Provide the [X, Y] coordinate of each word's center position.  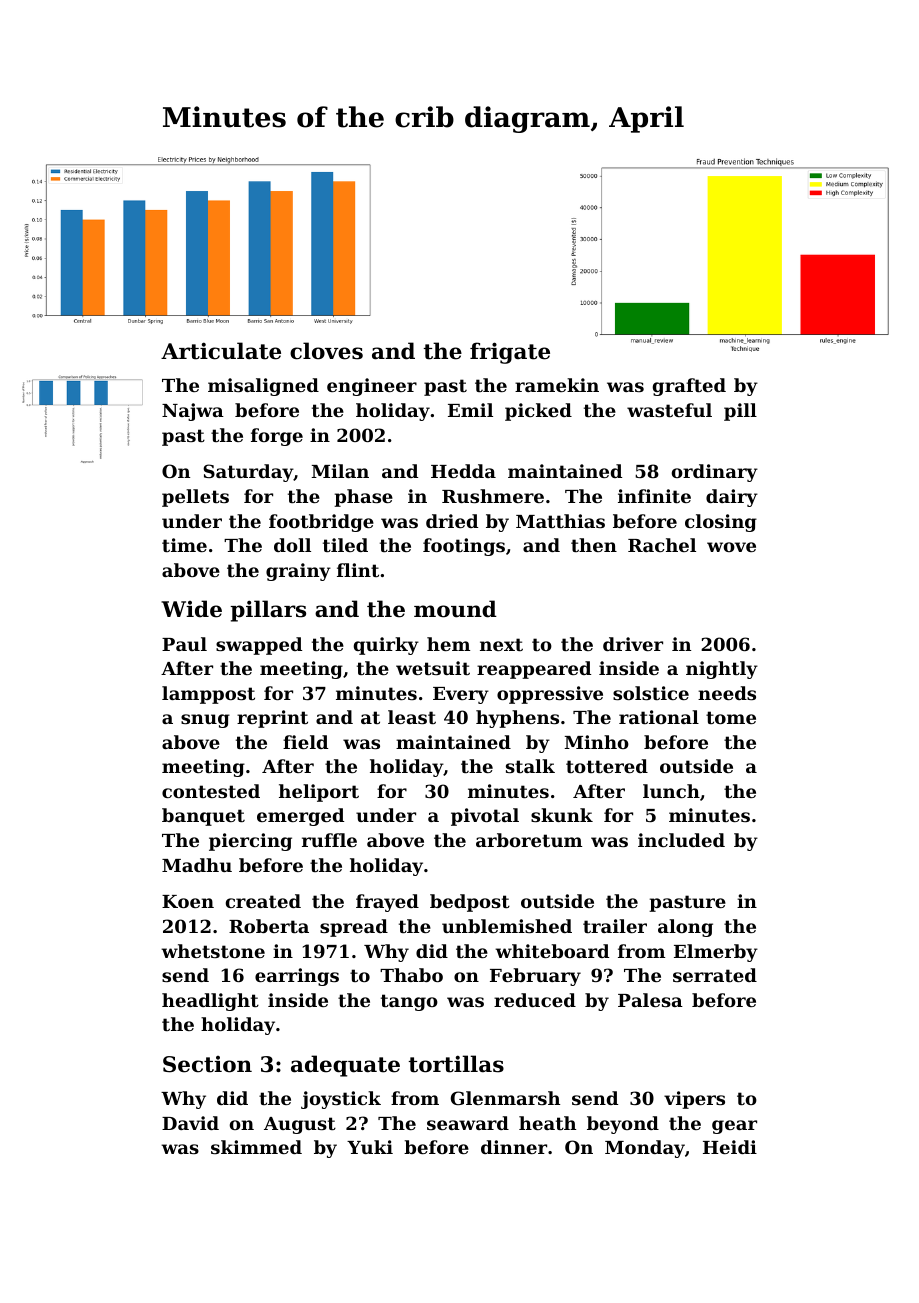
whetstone [213, 951]
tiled [345, 545]
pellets [195, 498]
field [305, 742]
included [681, 840]
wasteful [669, 410]
